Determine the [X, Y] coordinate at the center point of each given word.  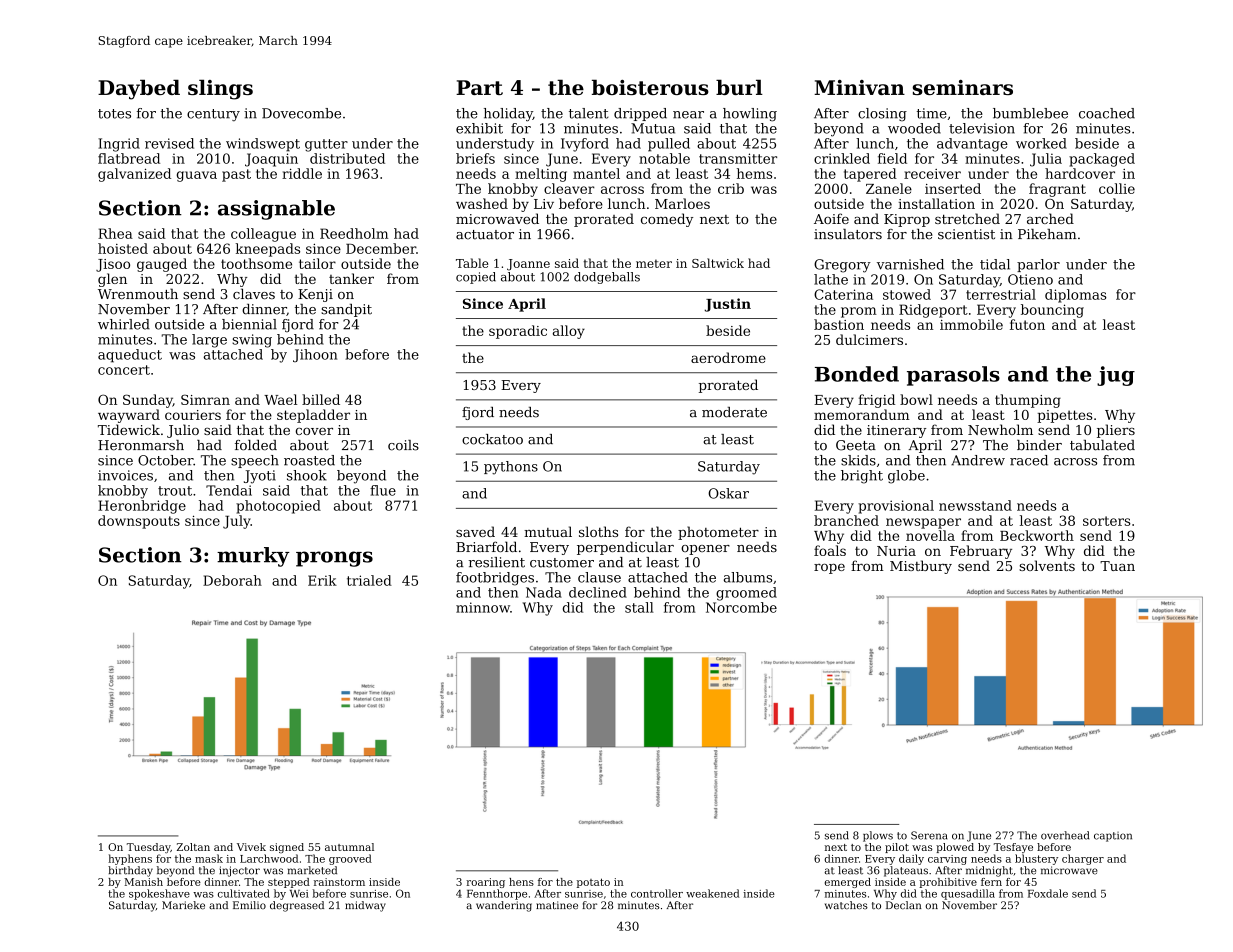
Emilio [249, 905]
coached [1107, 113]
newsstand [975, 505]
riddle [302, 173]
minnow [483, 607]
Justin [728, 305]
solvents [1047, 565]
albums [748, 577]
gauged [162, 265]
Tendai [229, 490]
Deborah [232, 580]
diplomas [1076, 296]
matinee [557, 905]
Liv [544, 204]
